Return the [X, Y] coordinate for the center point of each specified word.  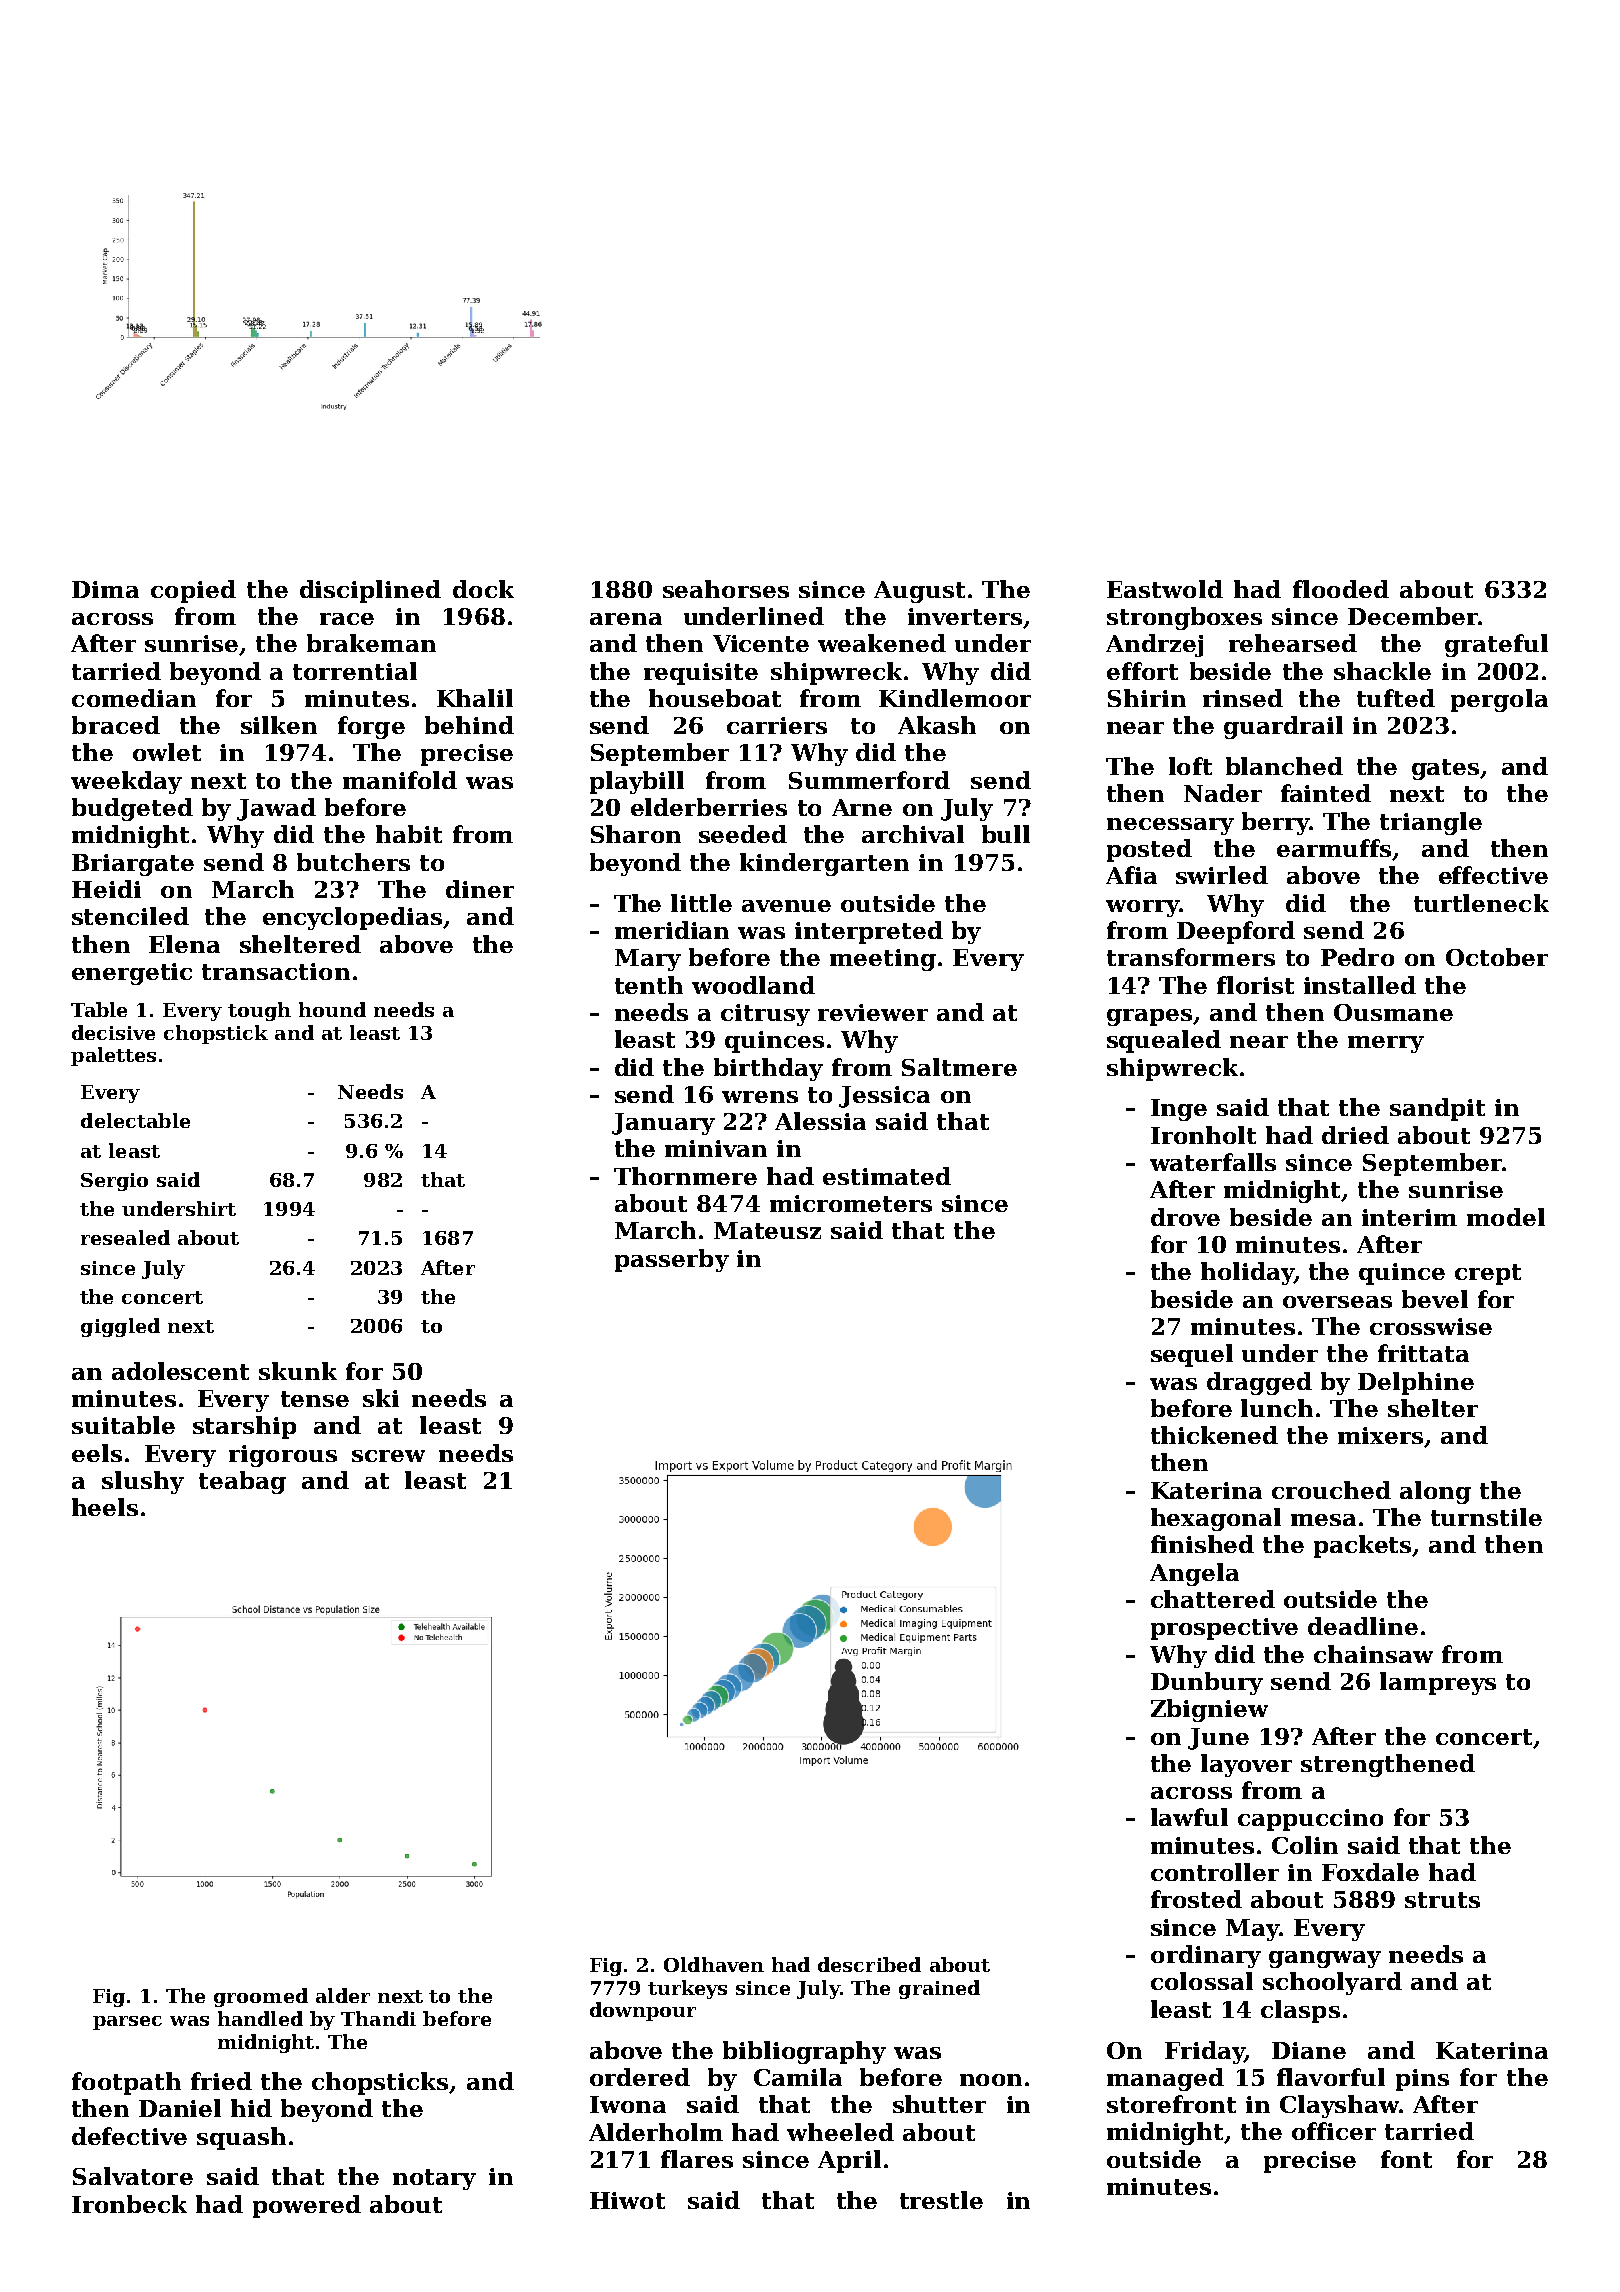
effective [1493, 875]
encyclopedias [352, 918]
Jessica [884, 1097]
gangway [1325, 1959]
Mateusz [767, 1230]
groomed [261, 1997]
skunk [298, 1371]
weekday [126, 782]
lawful [1189, 1817]
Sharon [636, 834]
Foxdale [1370, 1872]
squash [241, 2138]
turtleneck [1481, 903]
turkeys [687, 1989]
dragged [1259, 1383]
